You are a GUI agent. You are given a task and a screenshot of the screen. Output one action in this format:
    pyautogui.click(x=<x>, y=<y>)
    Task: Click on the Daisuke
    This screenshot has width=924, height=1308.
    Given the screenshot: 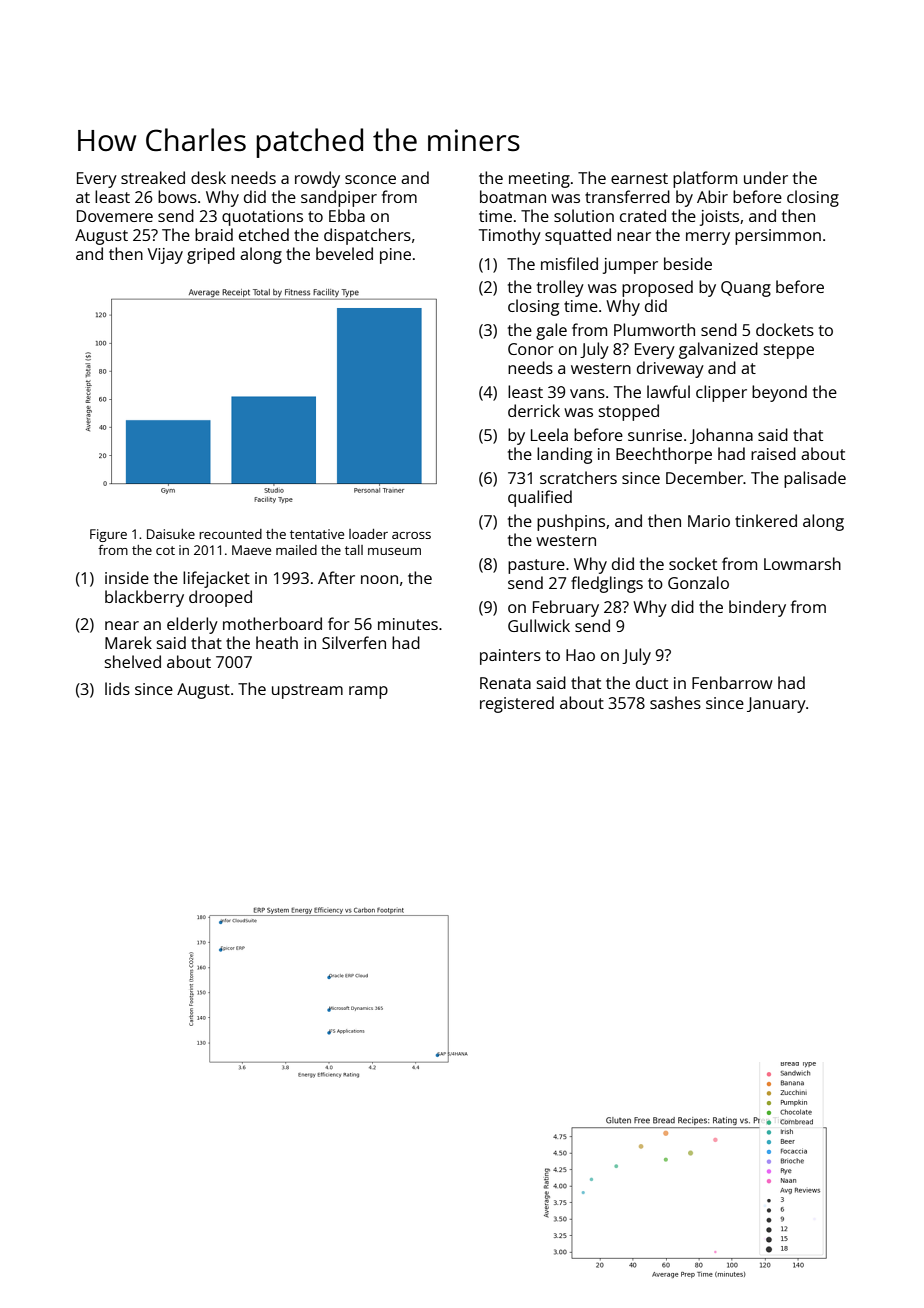 What is the action you would take?
    pyautogui.click(x=171, y=534)
